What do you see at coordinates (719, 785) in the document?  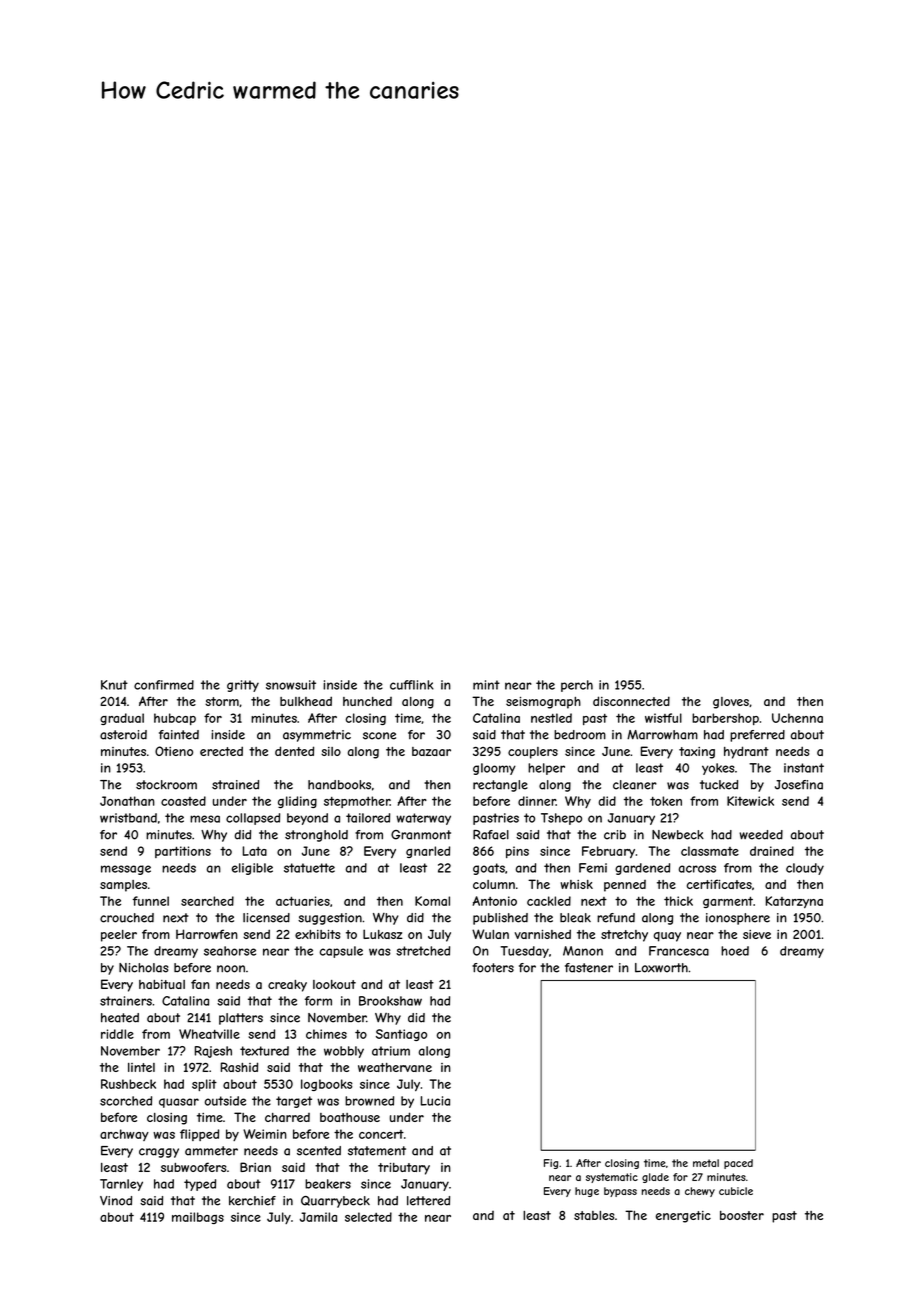 I see `tucked` at bounding box center [719, 785].
